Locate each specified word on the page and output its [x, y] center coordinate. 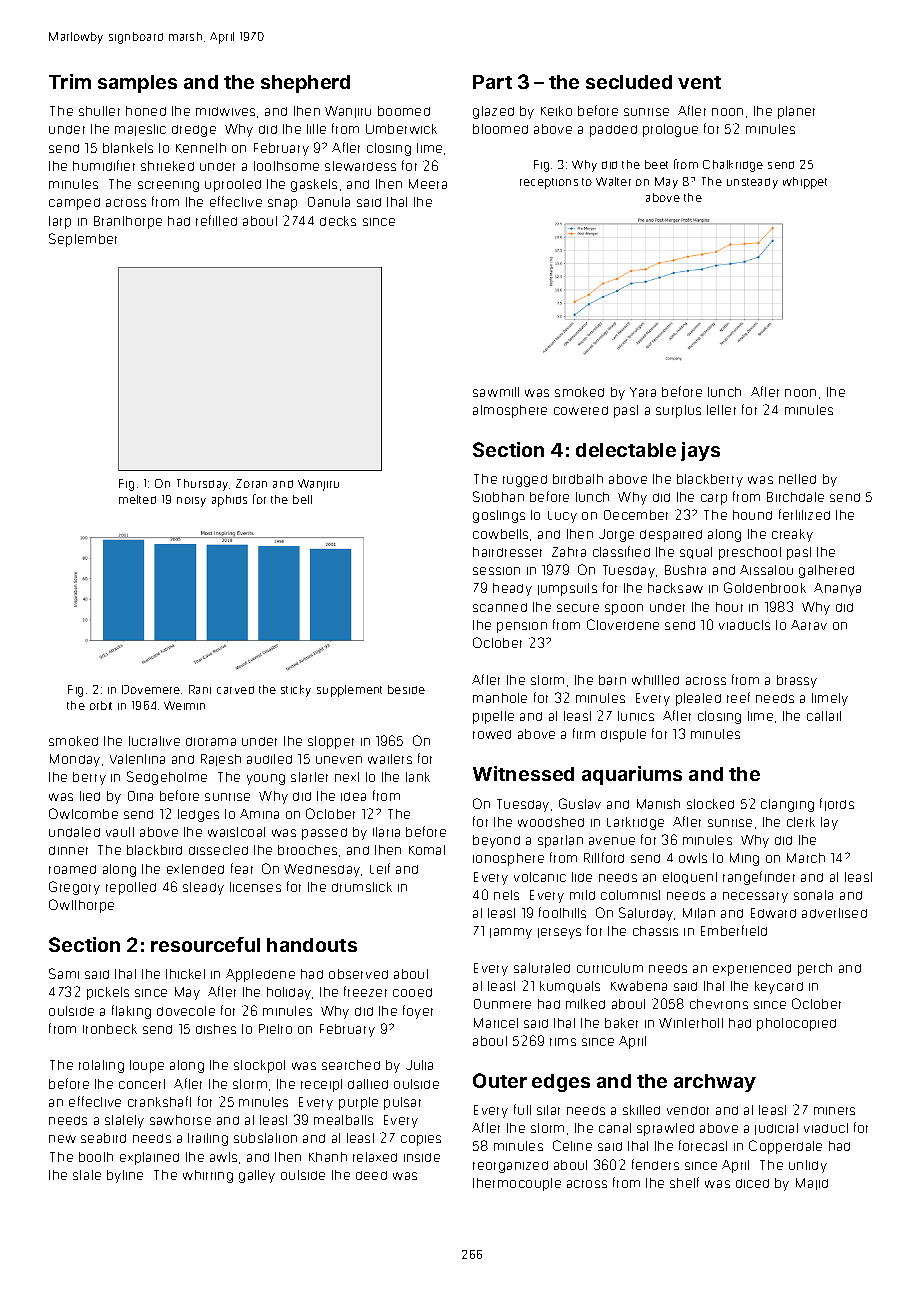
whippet [805, 183]
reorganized [510, 1167]
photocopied [796, 1024]
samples [137, 84]
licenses [255, 887]
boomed [404, 111]
